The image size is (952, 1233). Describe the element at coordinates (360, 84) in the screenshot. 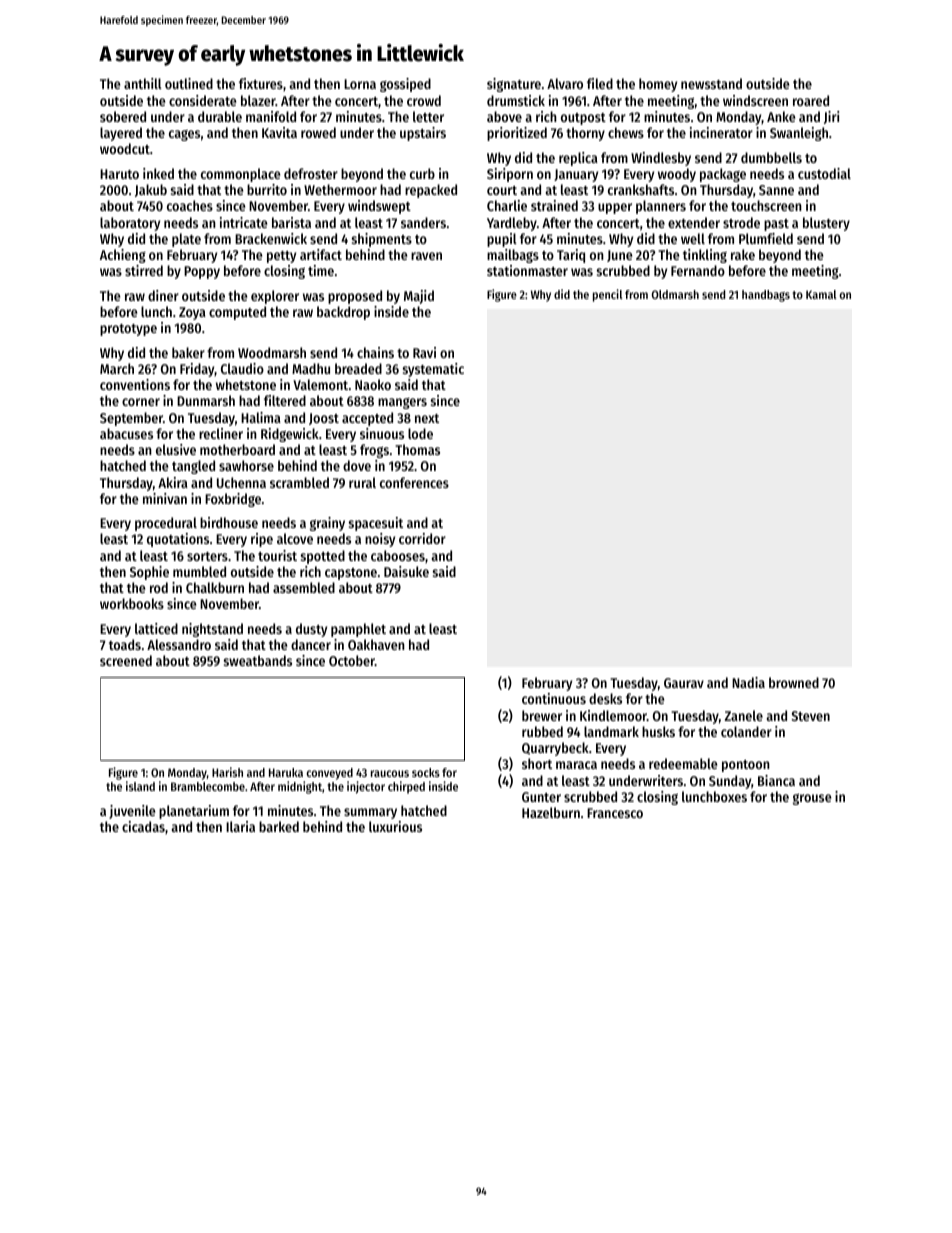

I see `Lorna` at that location.
